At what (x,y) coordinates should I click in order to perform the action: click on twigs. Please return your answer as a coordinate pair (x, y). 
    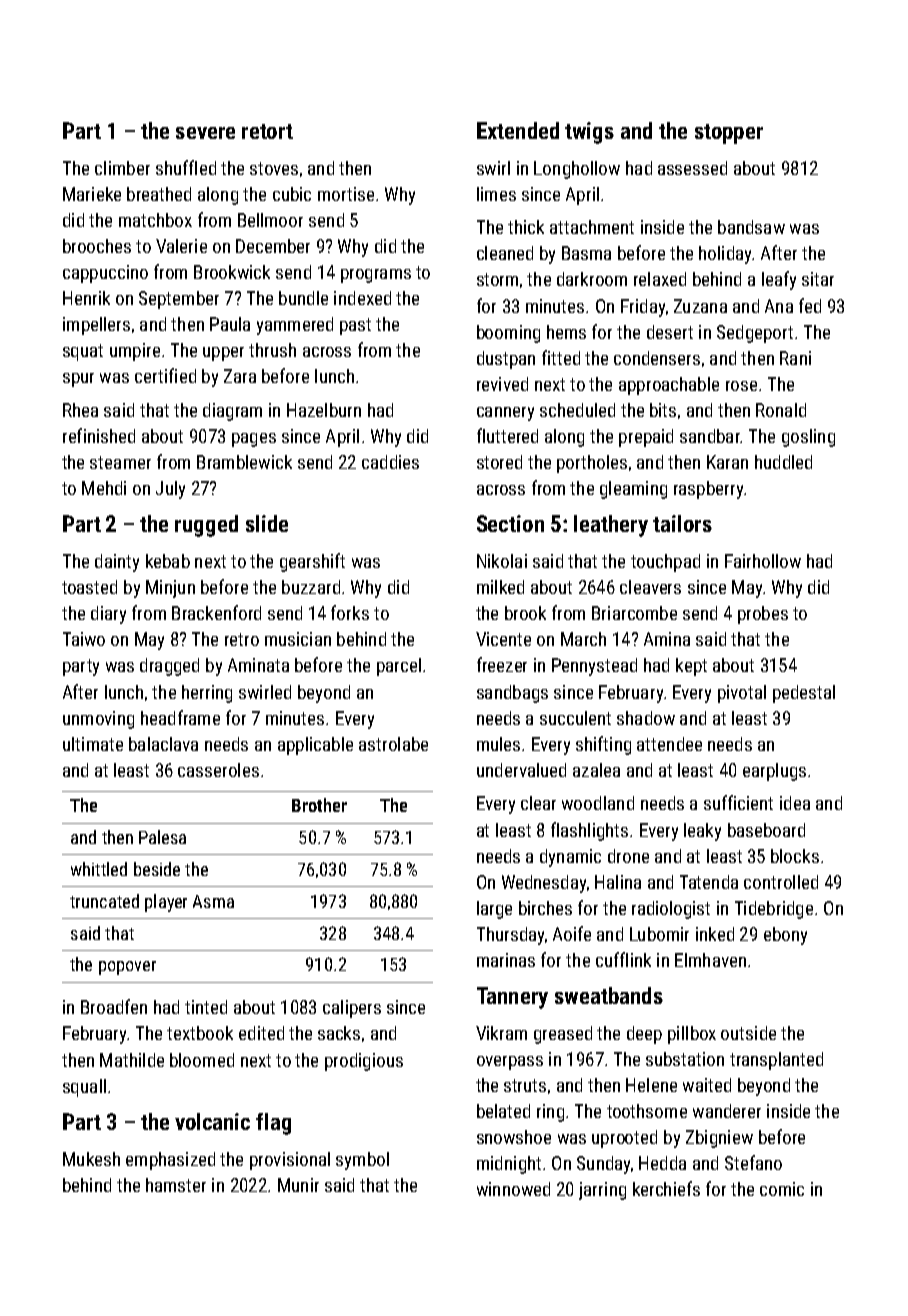
    Looking at the image, I should click on (589, 133).
